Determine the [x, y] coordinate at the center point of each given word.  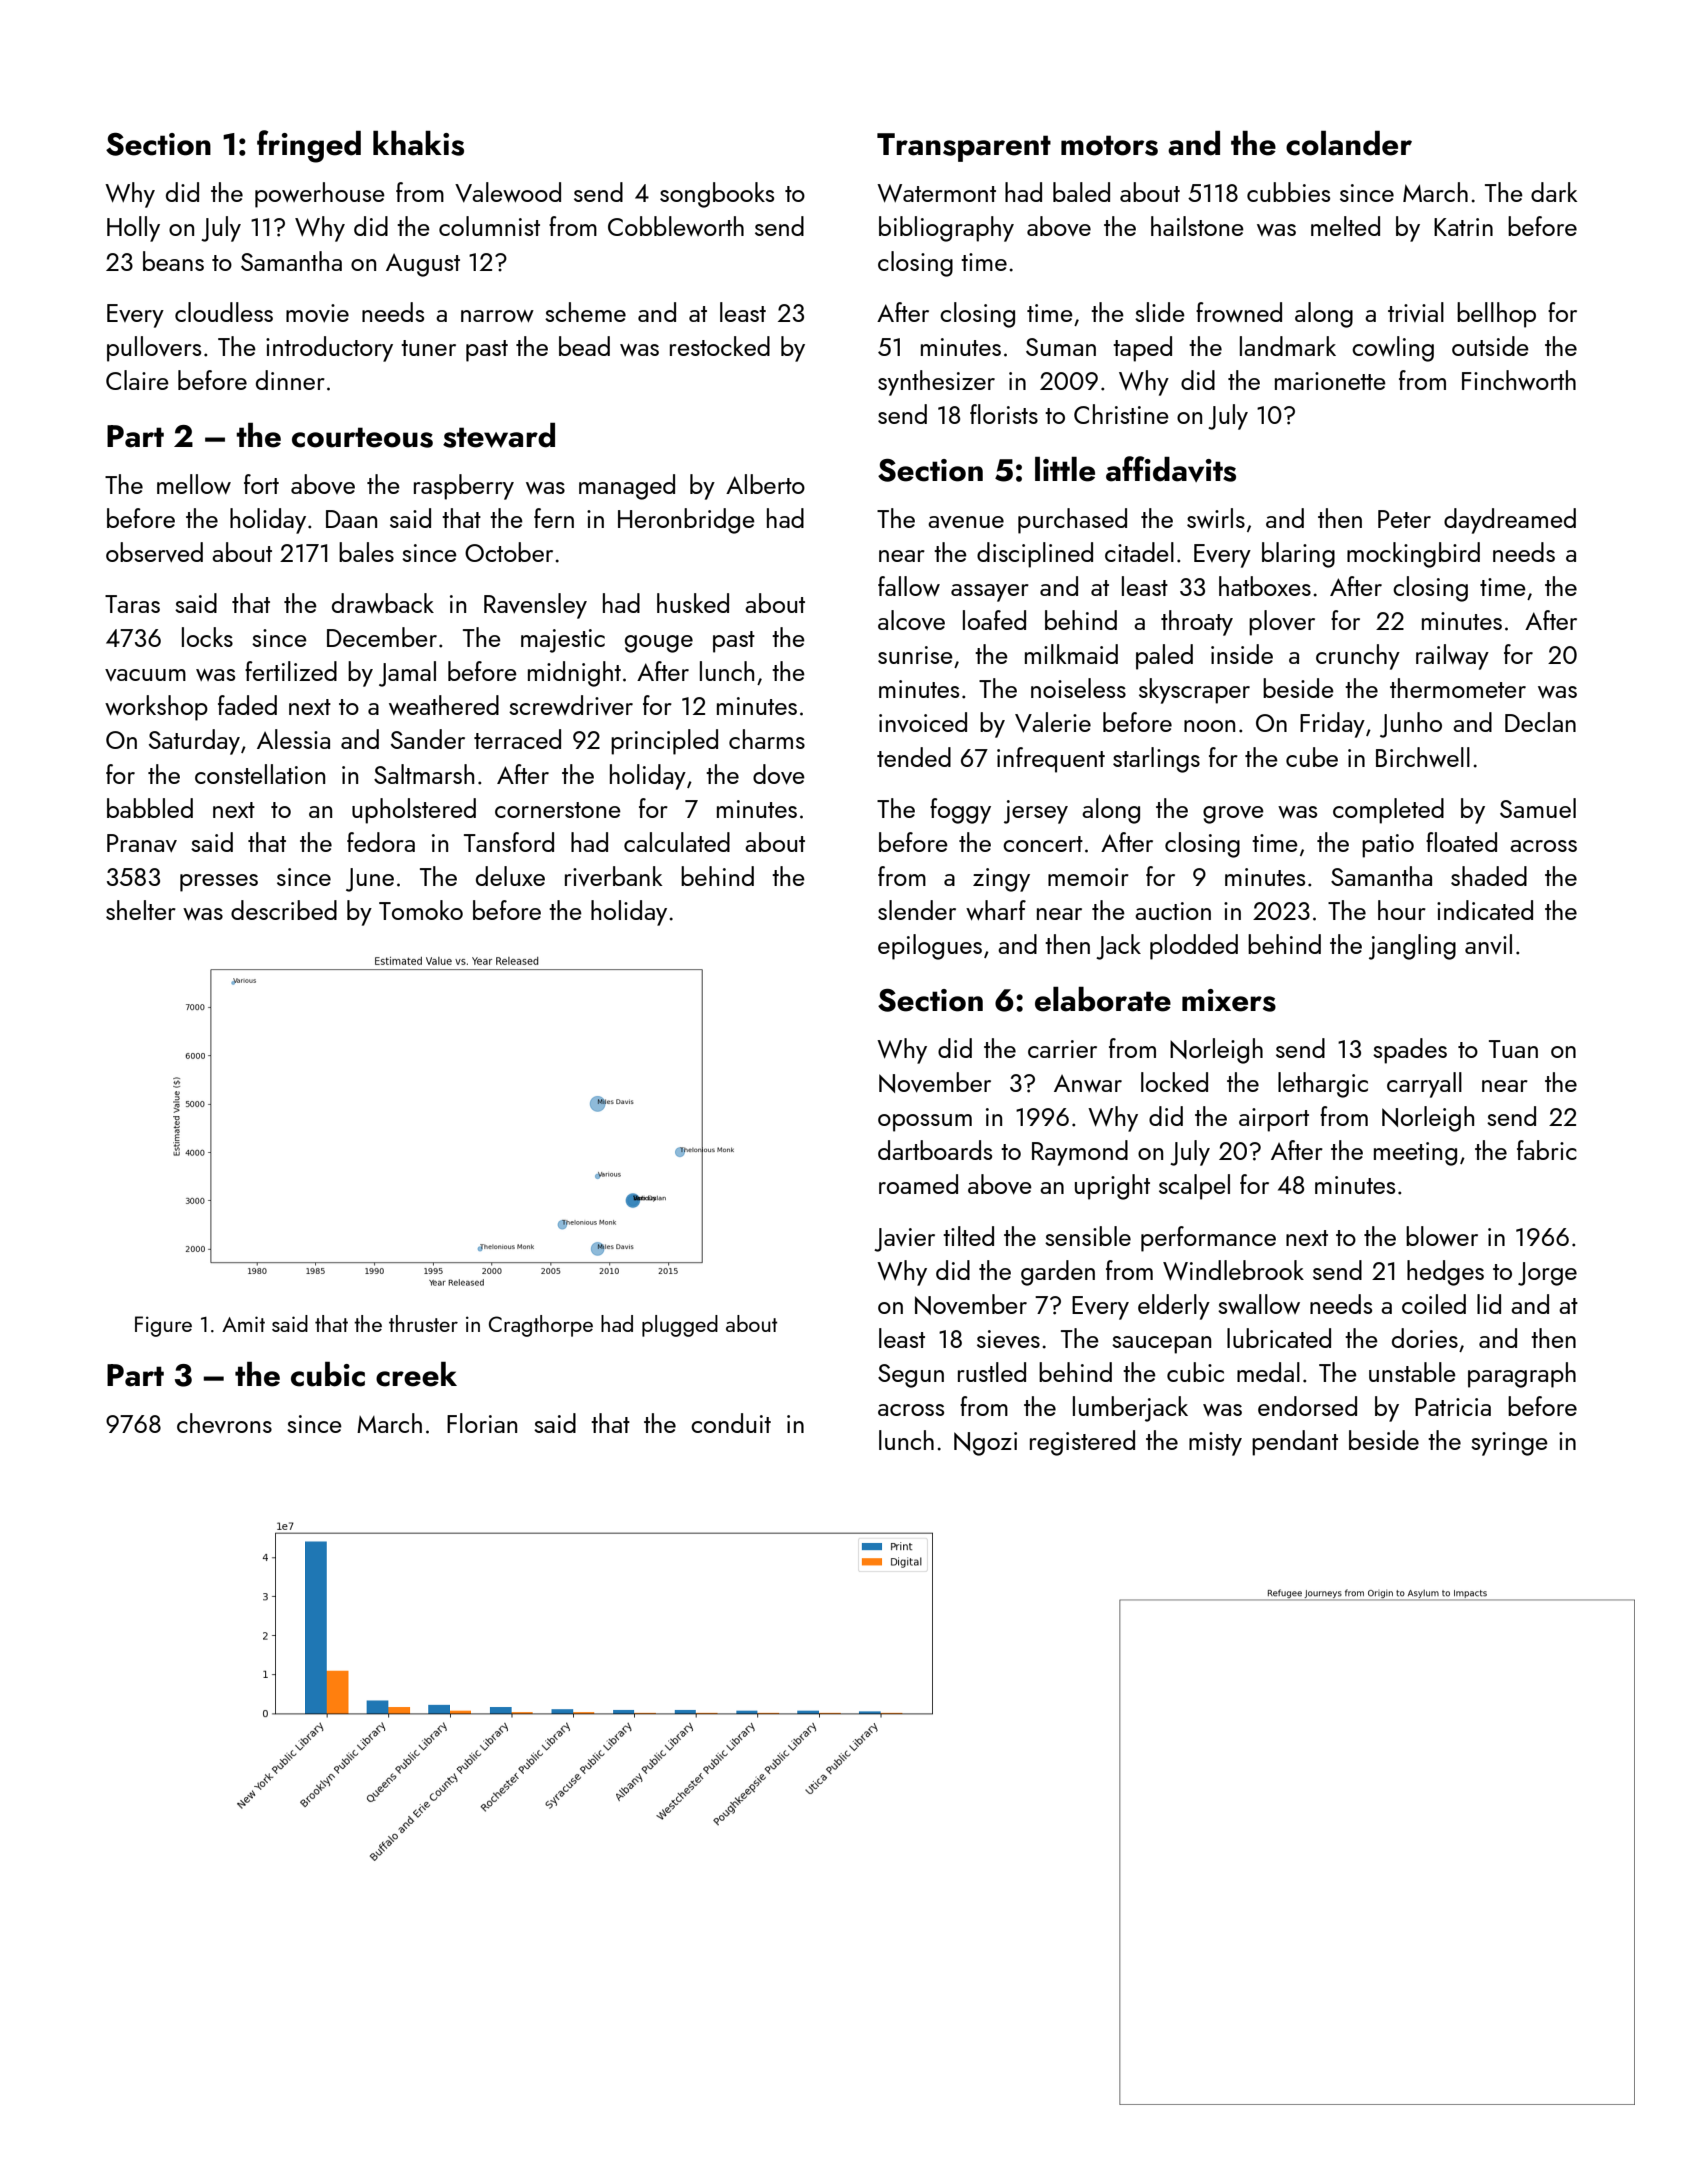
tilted [968, 1236]
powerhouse [320, 195]
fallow [909, 586]
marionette [1330, 381]
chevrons [224, 1423]
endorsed [1307, 1406]
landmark [1288, 346]
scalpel [1194, 1187]
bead [584, 346]
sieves [1008, 1339]
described [284, 910]
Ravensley [535, 606]
